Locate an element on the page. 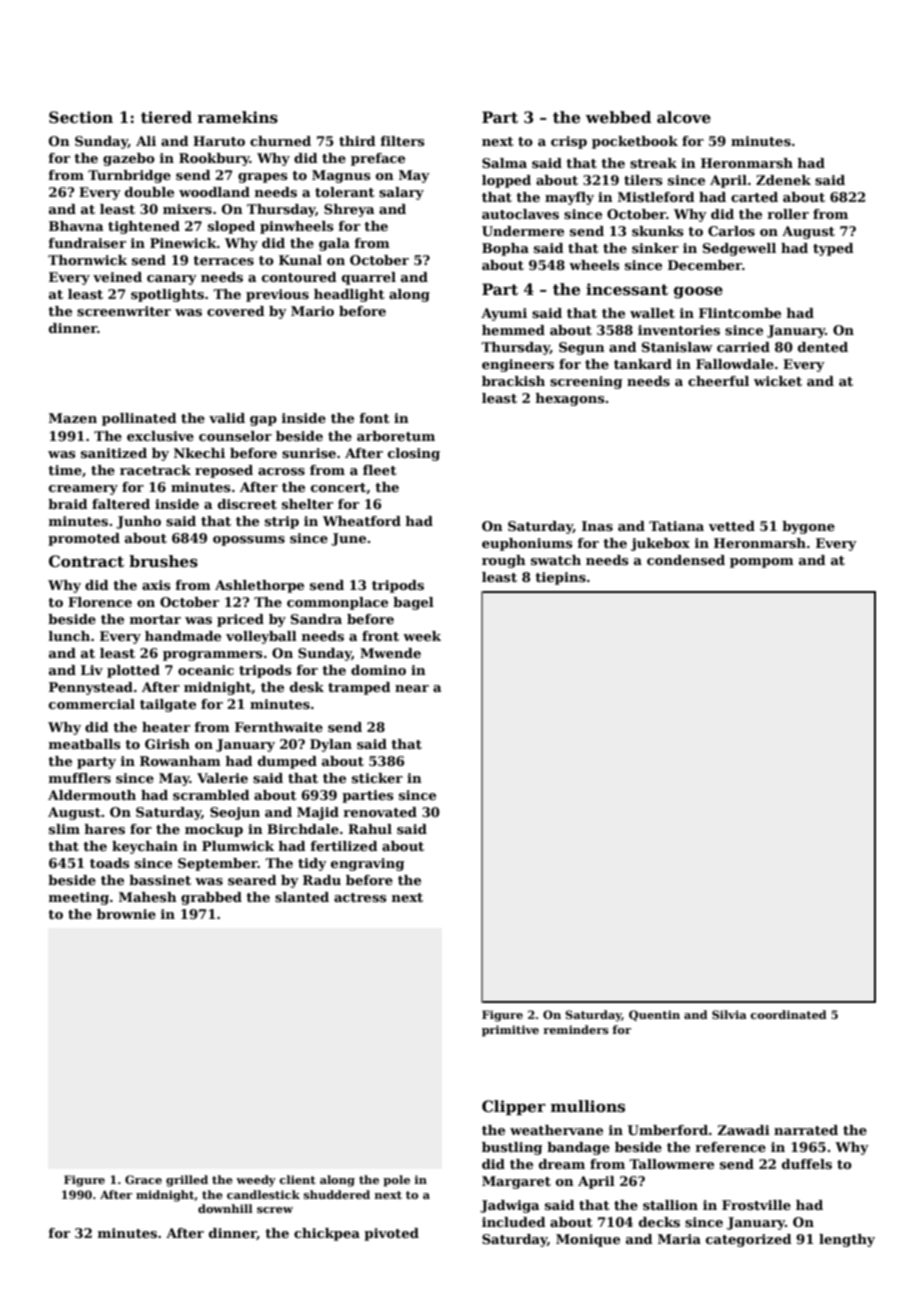 This page has width=924, height=1308. pompom is located at coordinates (762, 563).
